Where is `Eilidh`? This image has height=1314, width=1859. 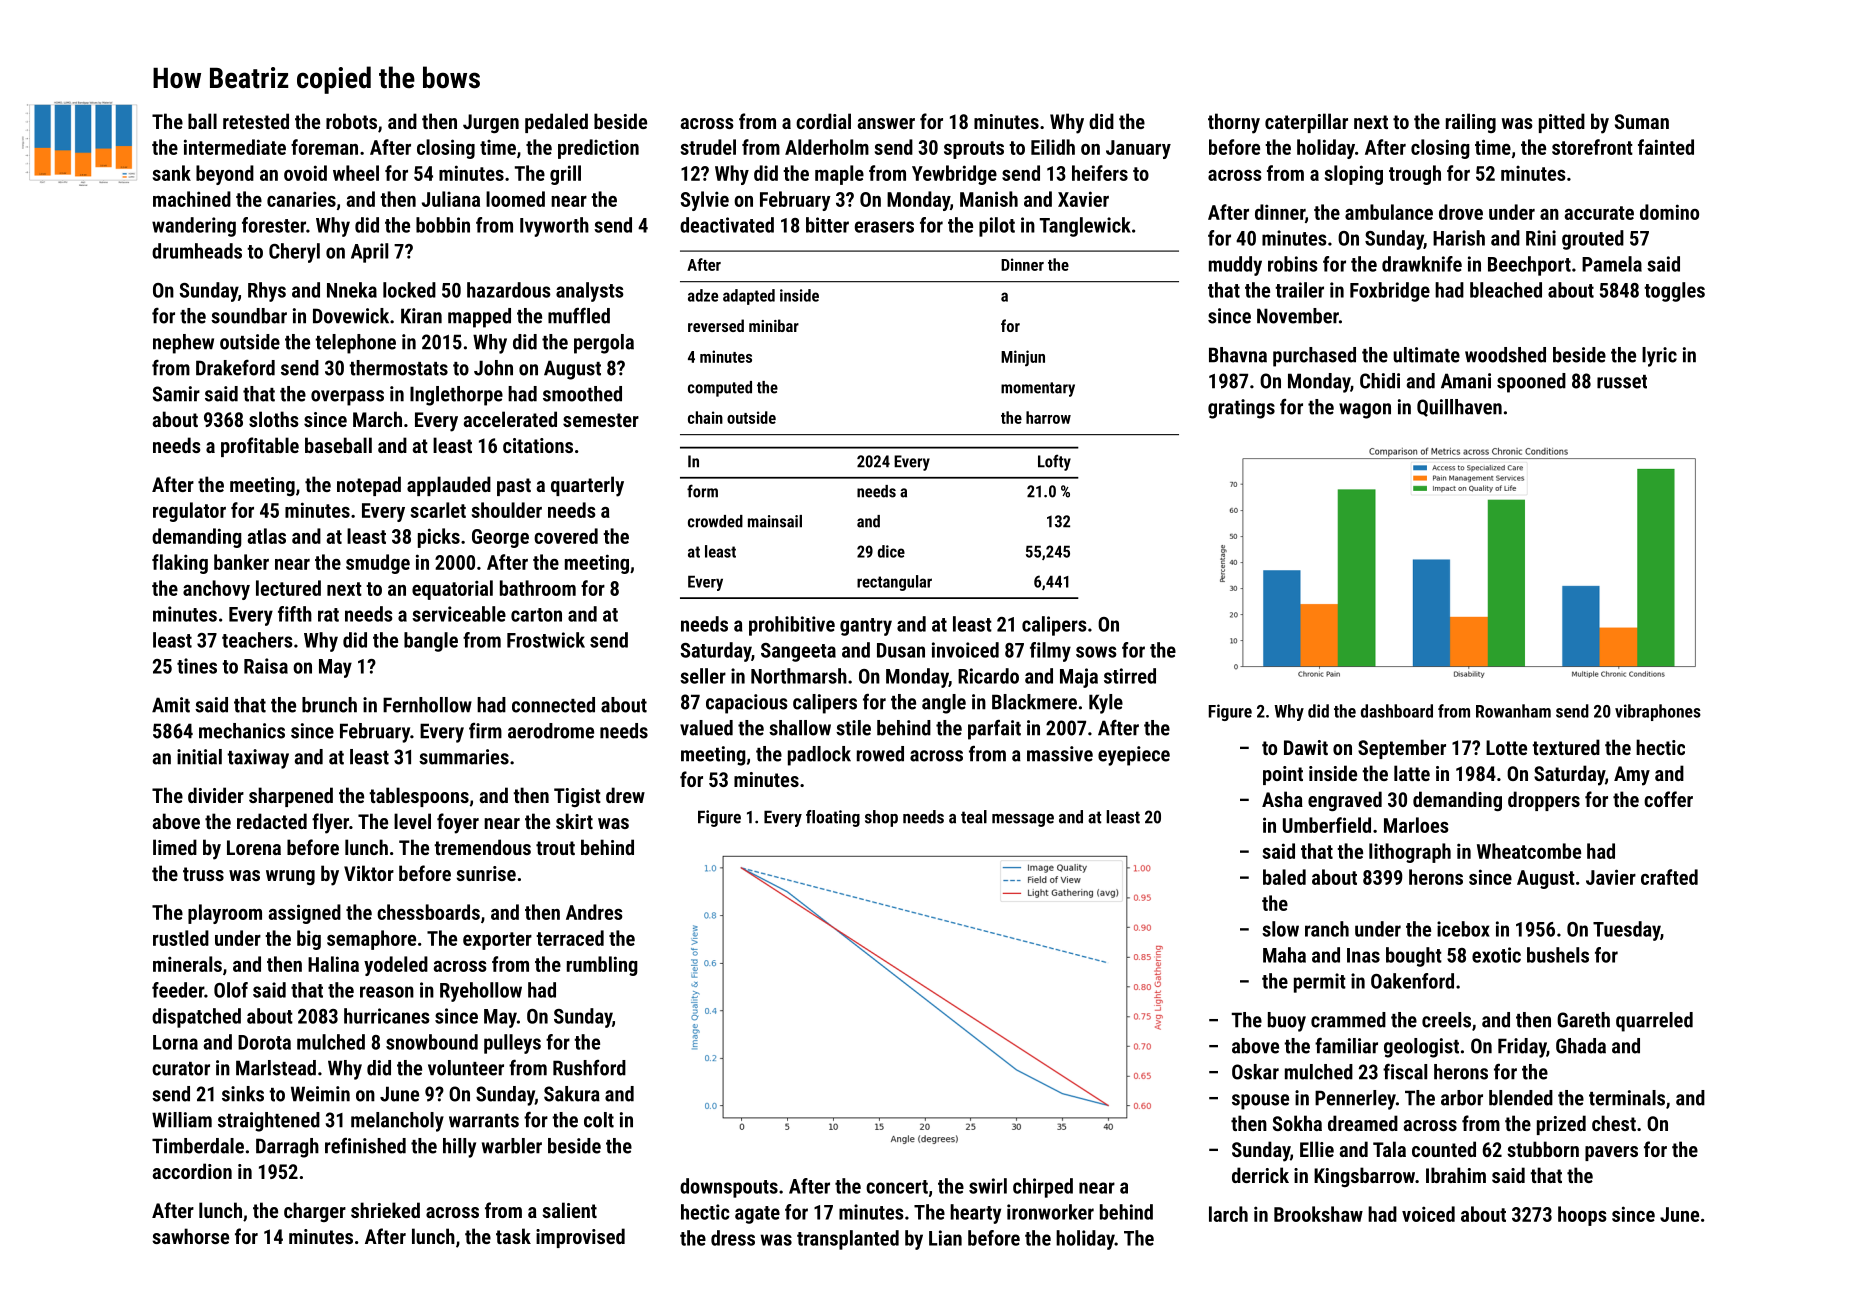 Eilidh is located at coordinates (1053, 147).
